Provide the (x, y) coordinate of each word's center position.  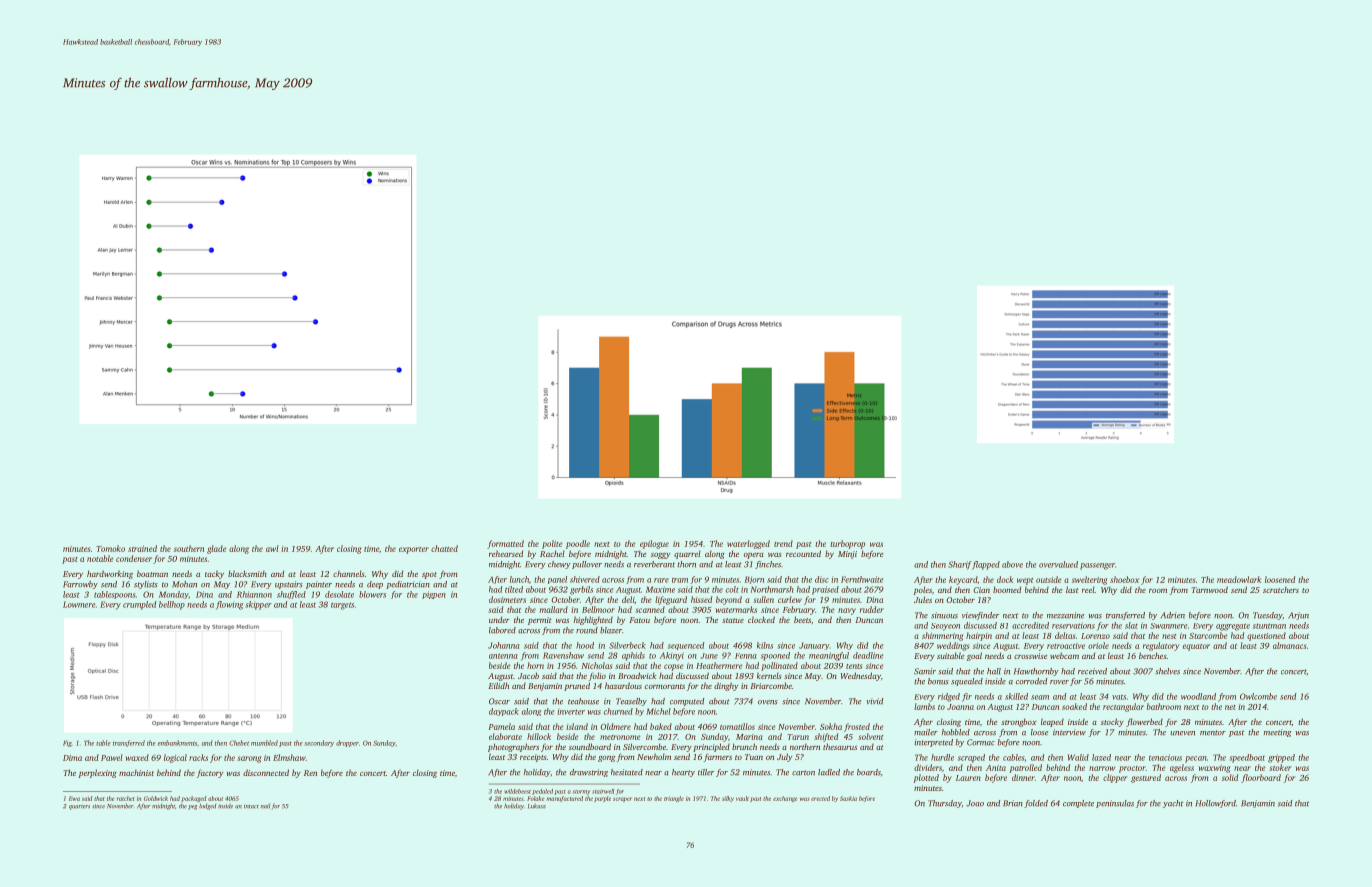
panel (557, 580)
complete (1078, 804)
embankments (177, 743)
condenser (134, 558)
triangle (674, 799)
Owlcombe (1258, 696)
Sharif (960, 565)
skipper (258, 605)
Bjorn (754, 580)
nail (265, 806)
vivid (874, 701)
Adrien (1173, 615)
